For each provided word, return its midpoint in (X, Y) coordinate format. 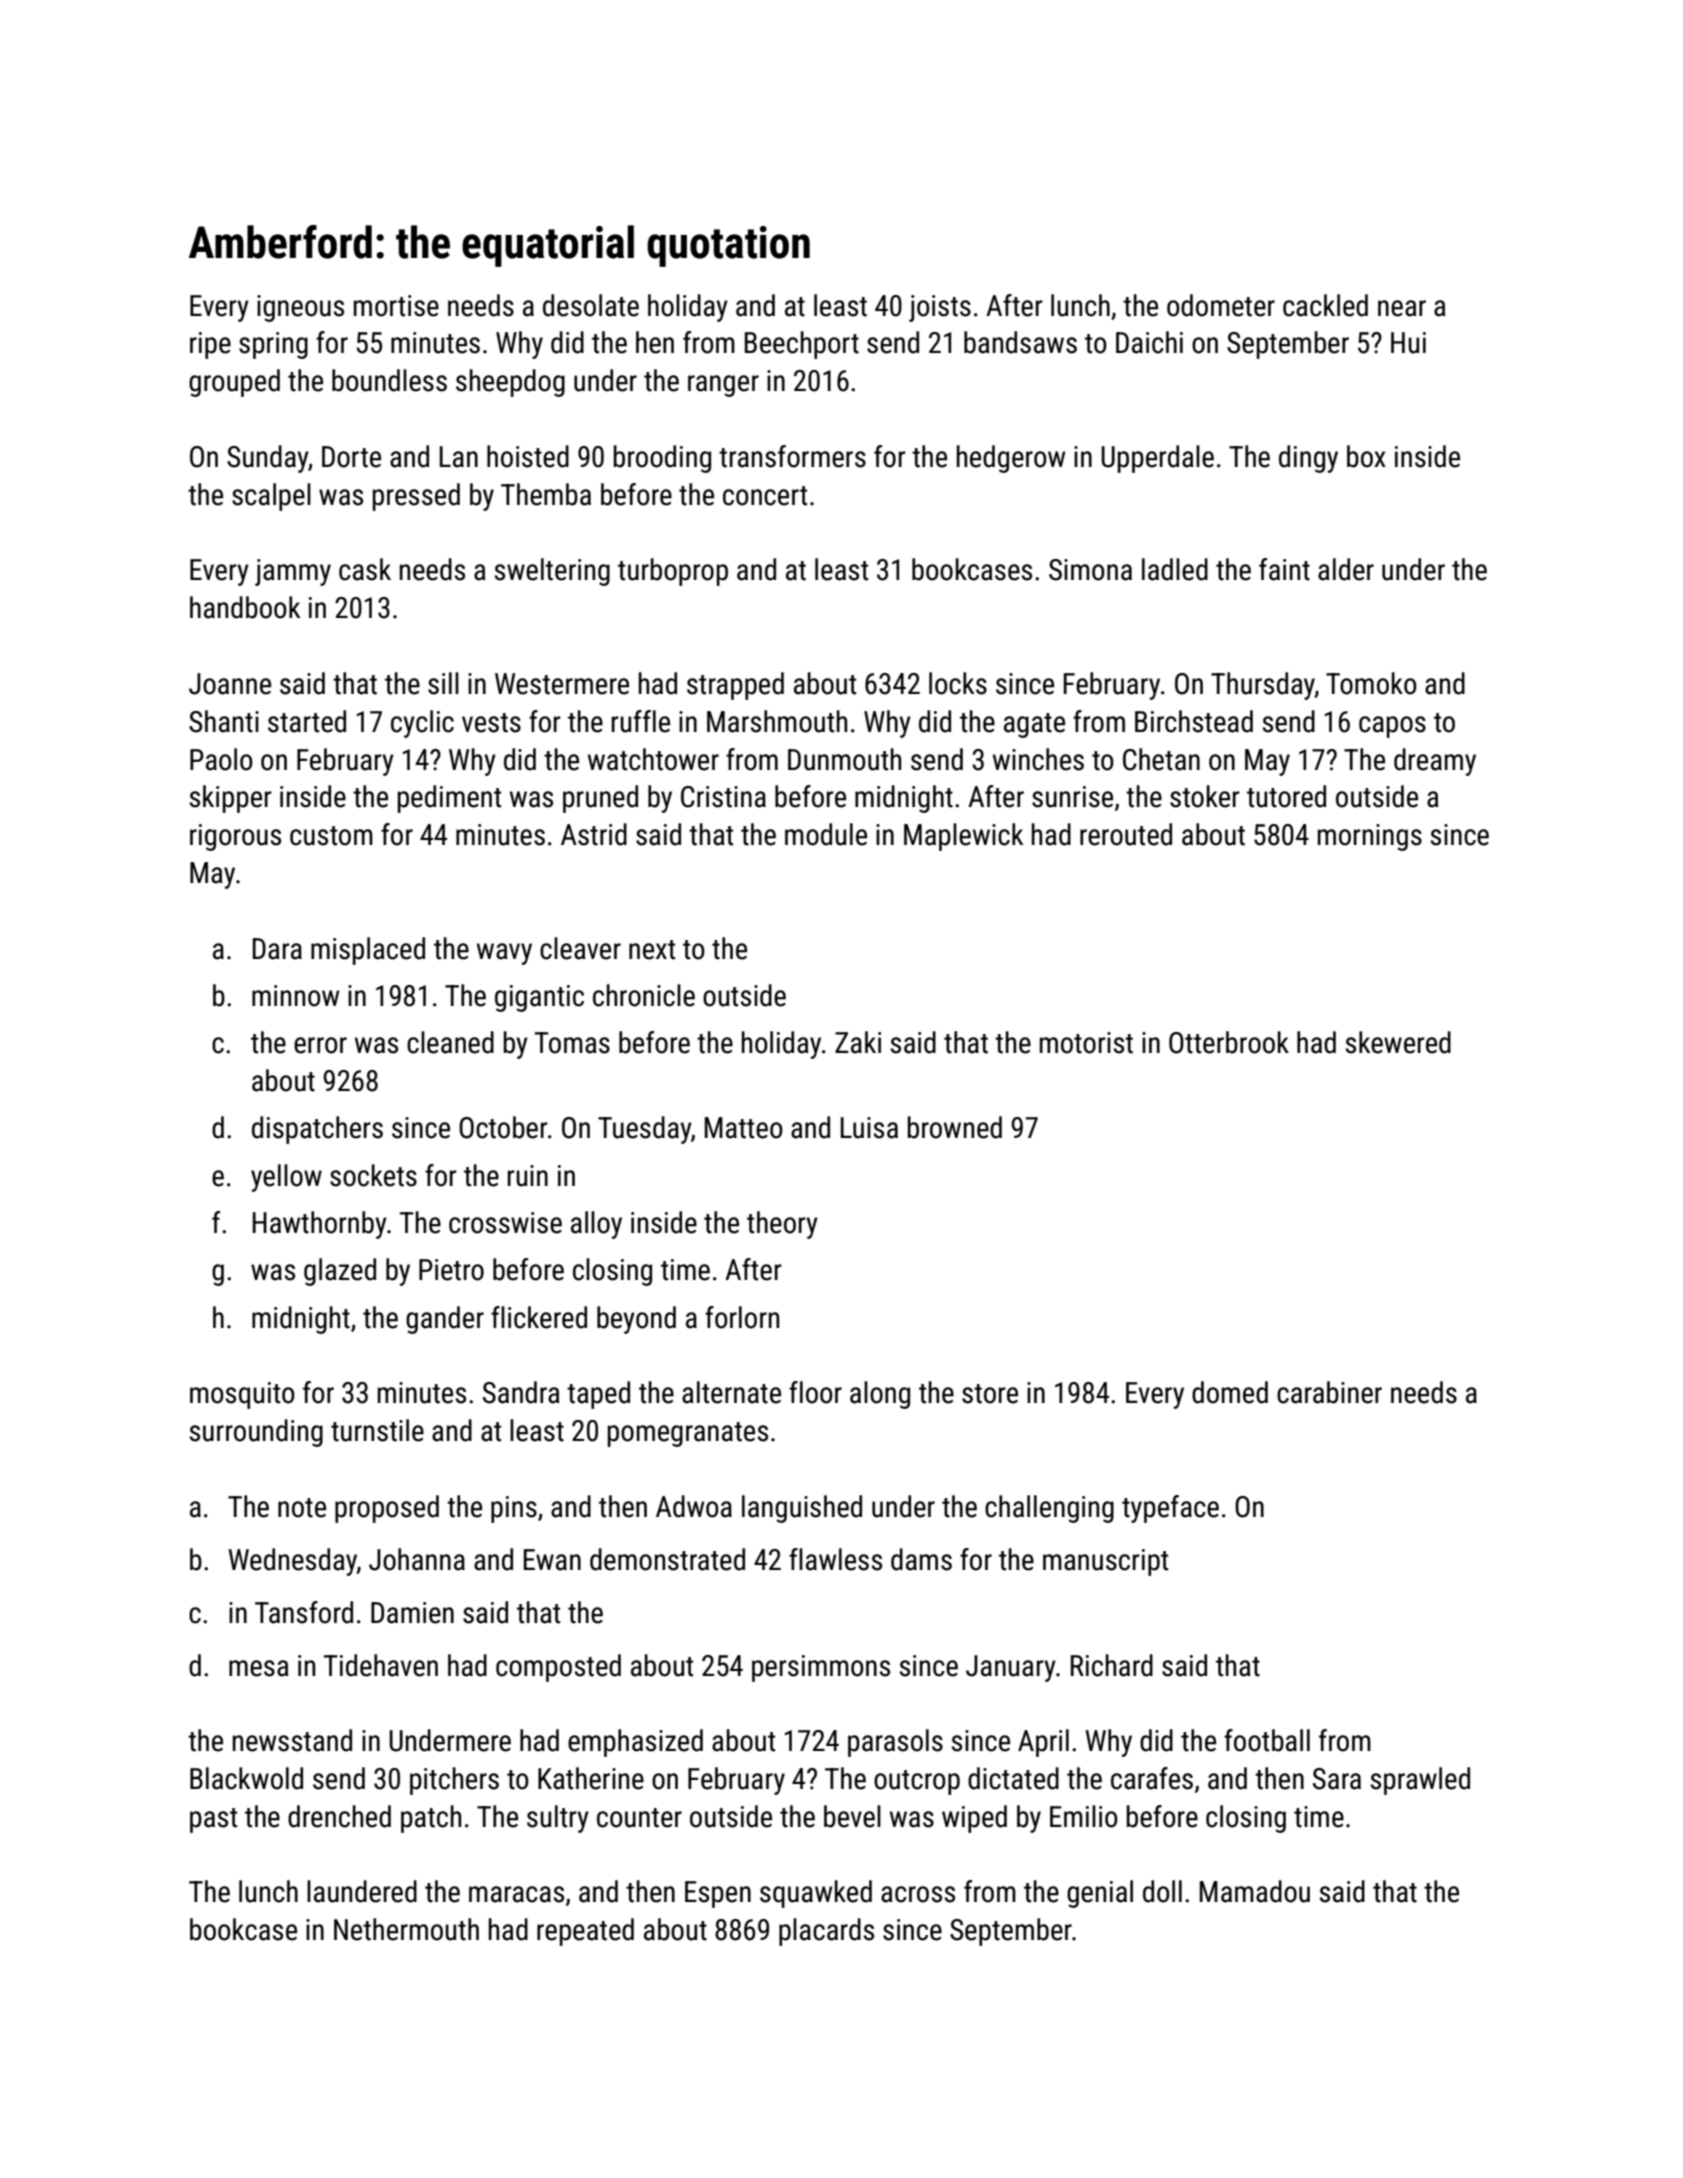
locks (958, 683)
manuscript (1105, 1562)
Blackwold (246, 1778)
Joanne (230, 684)
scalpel (271, 497)
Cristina (723, 797)
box (1366, 456)
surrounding (256, 1433)
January (1011, 1668)
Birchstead (1194, 721)
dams (921, 1559)
